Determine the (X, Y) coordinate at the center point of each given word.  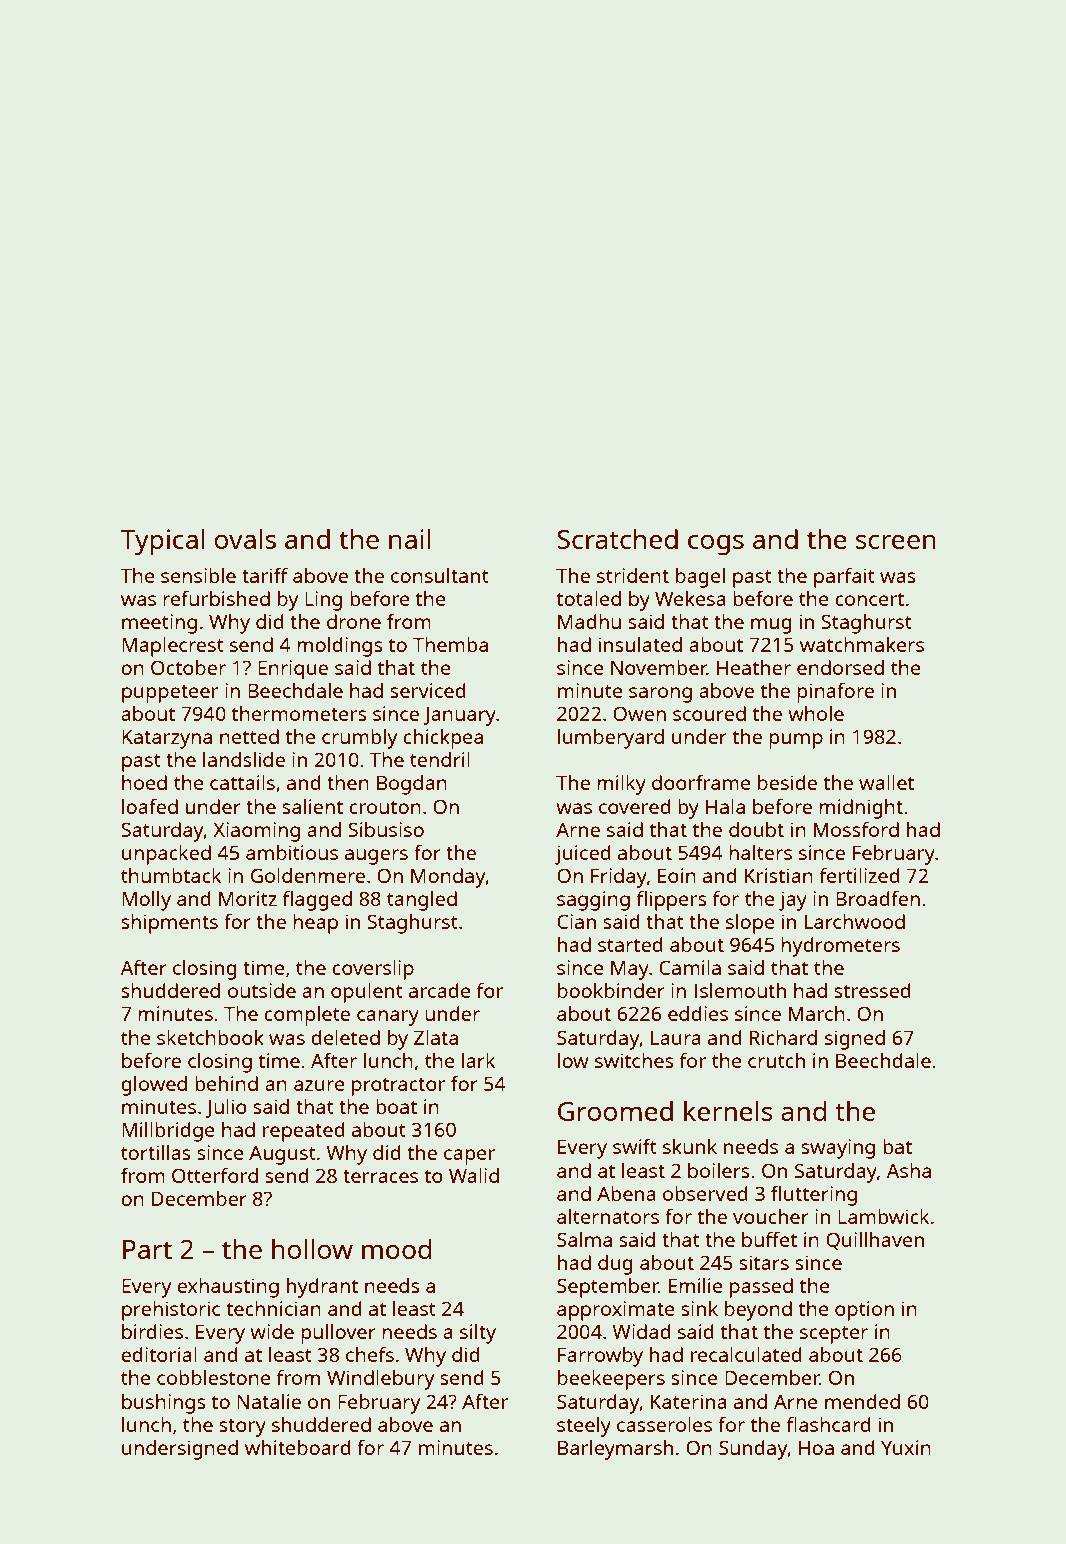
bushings (164, 1404)
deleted (345, 1037)
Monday (448, 878)
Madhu (589, 621)
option (864, 1311)
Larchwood (855, 921)
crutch (776, 1060)
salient (312, 806)
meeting (159, 624)
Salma (584, 1239)
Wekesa (690, 598)
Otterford (215, 1175)
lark (478, 1060)
